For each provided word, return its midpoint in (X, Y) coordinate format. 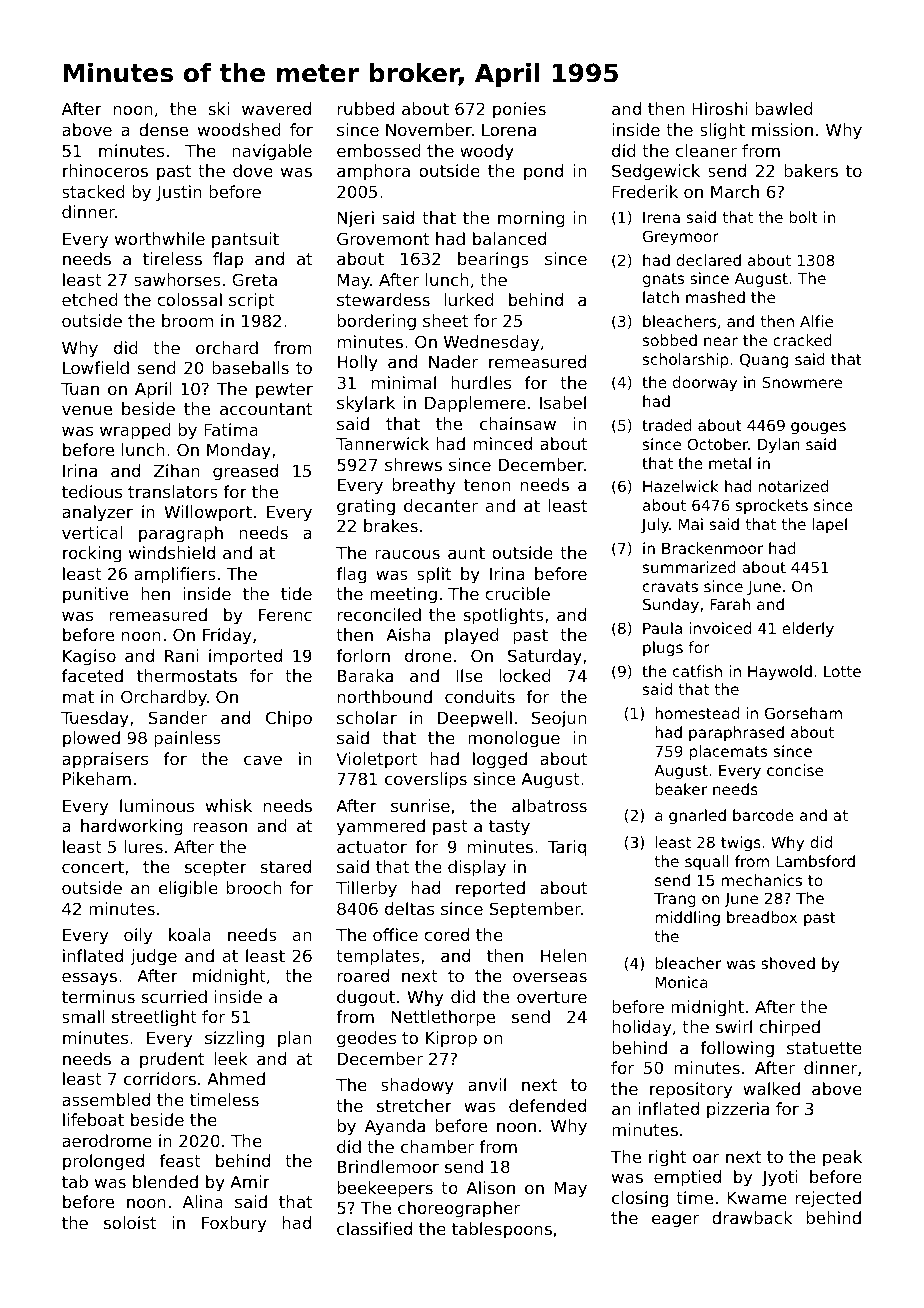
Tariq (566, 848)
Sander (178, 717)
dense (163, 129)
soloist (130, 1222)
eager (675, 1221)
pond (543, 172)
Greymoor (681, 237)
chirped (789, 1028)
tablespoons (502, 1230)
